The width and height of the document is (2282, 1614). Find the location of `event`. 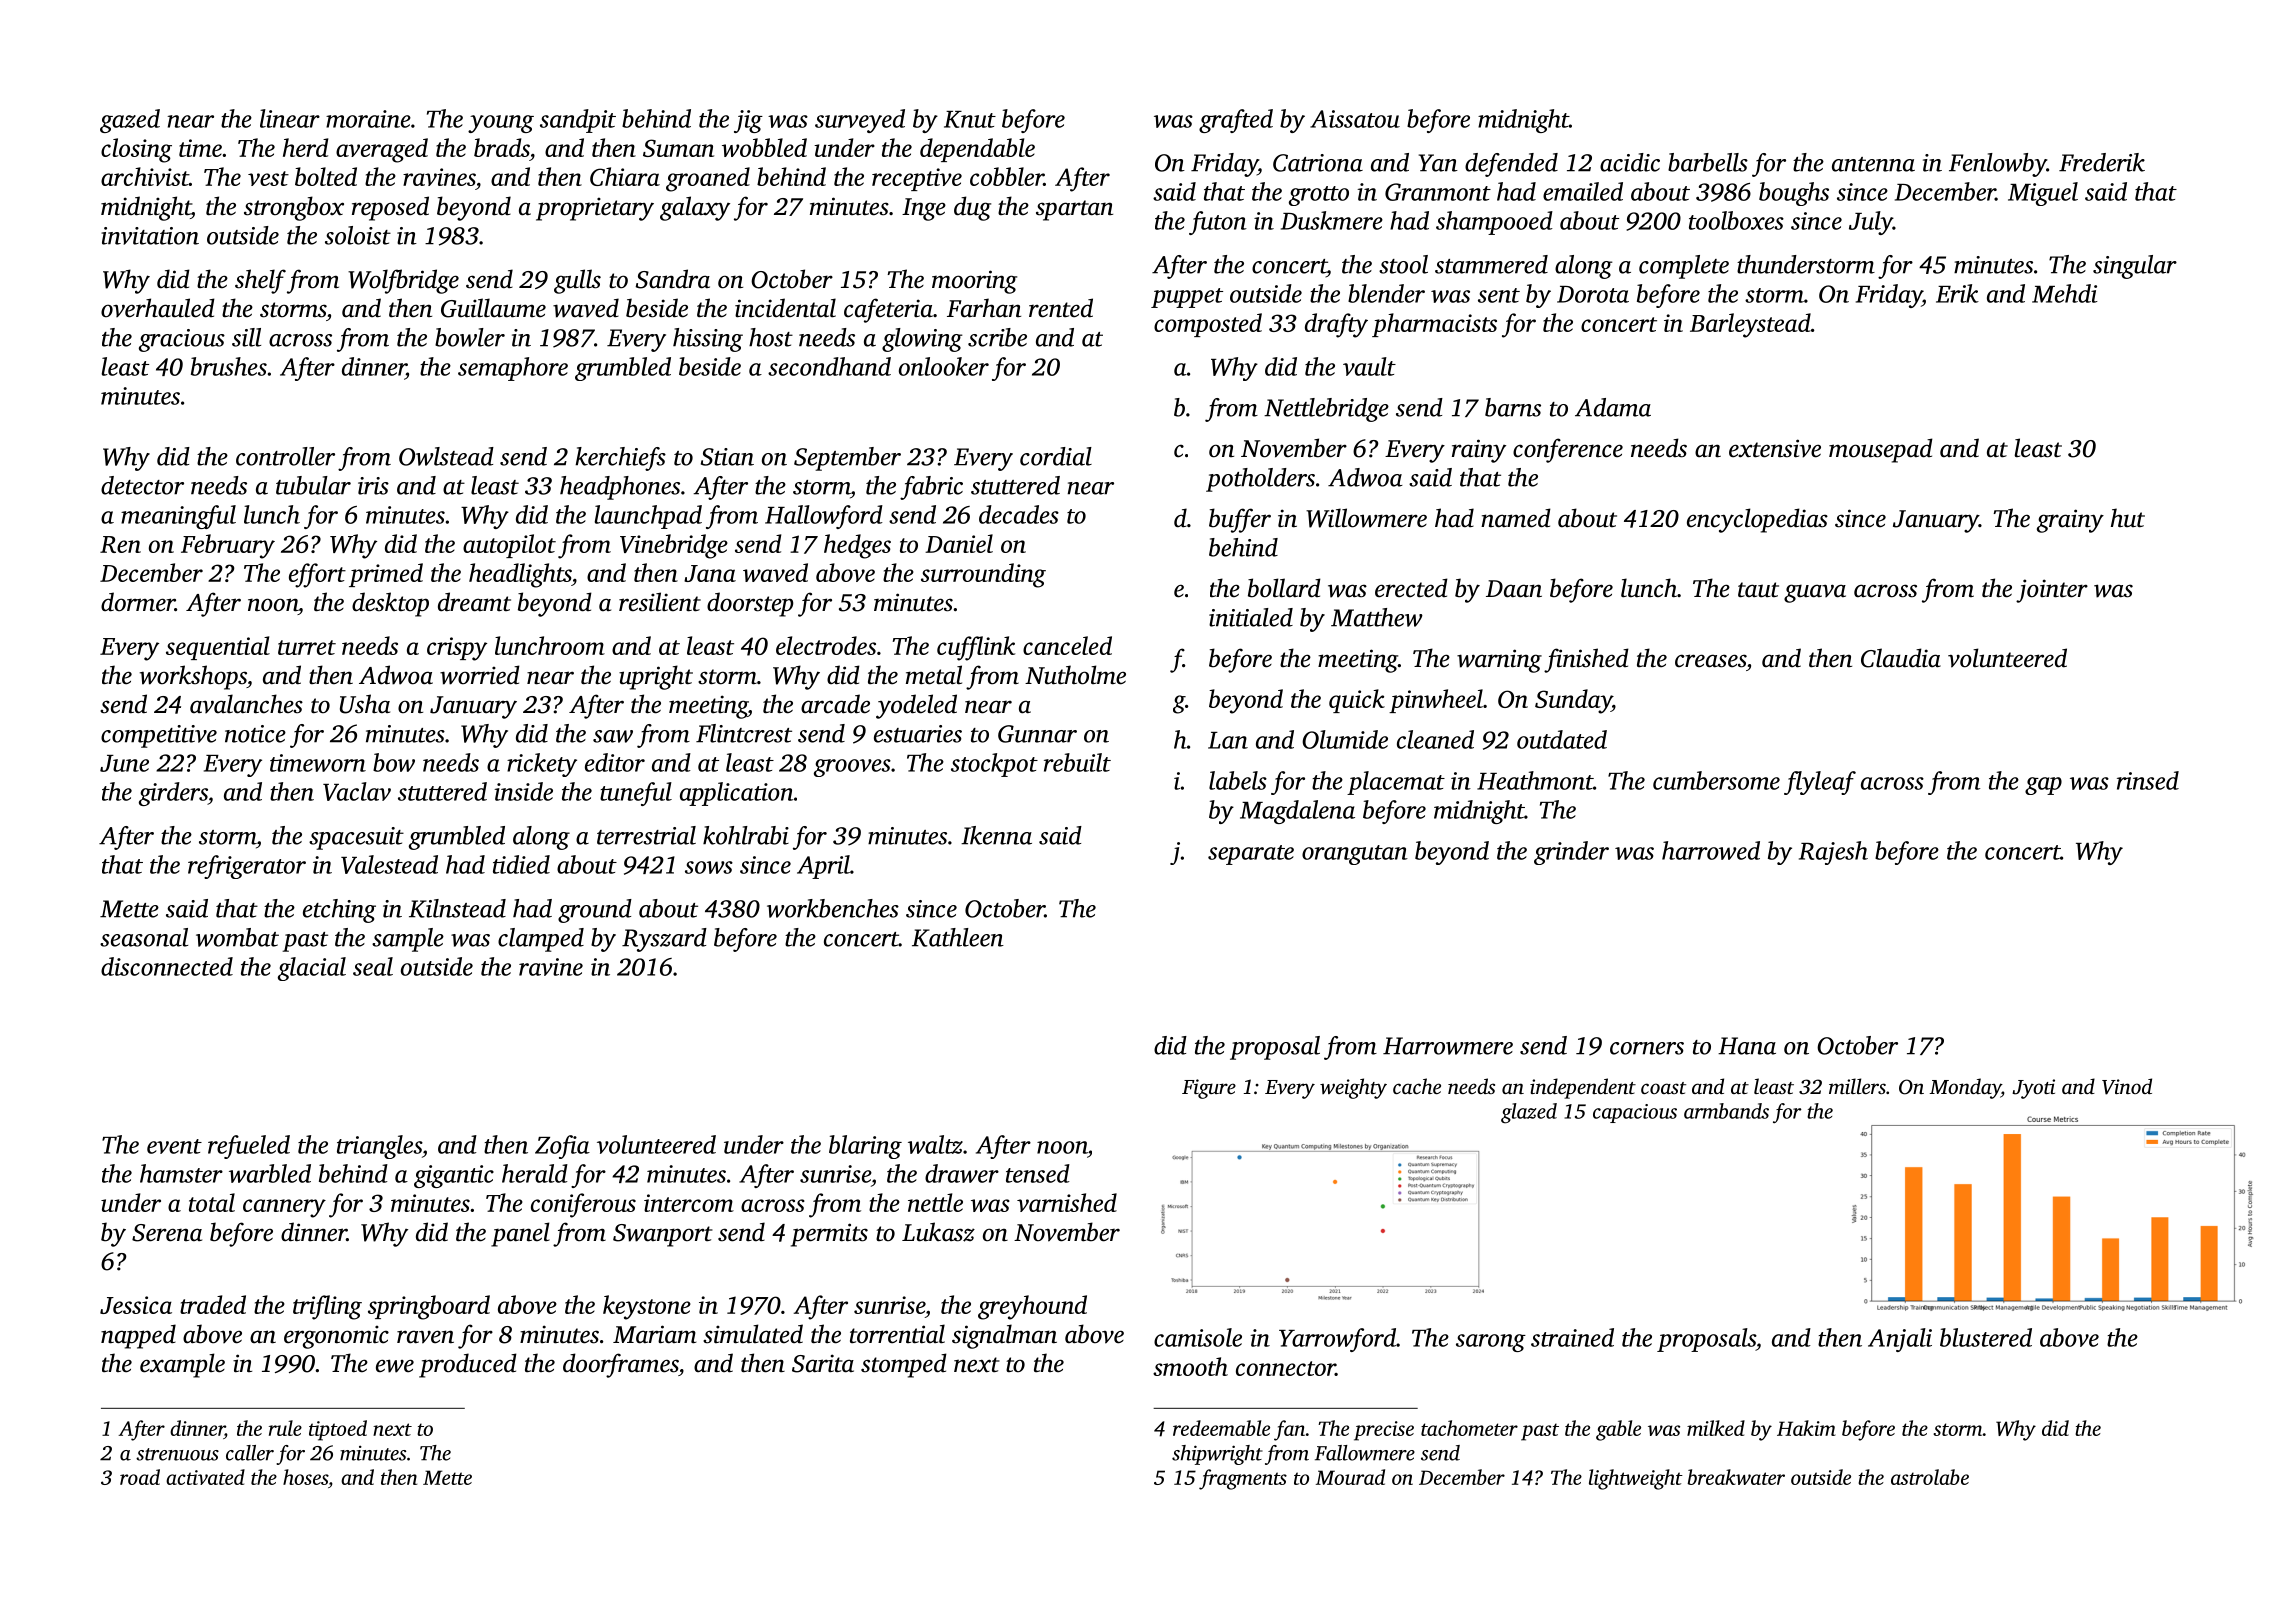

event is located at coordinates (174, 1146).
